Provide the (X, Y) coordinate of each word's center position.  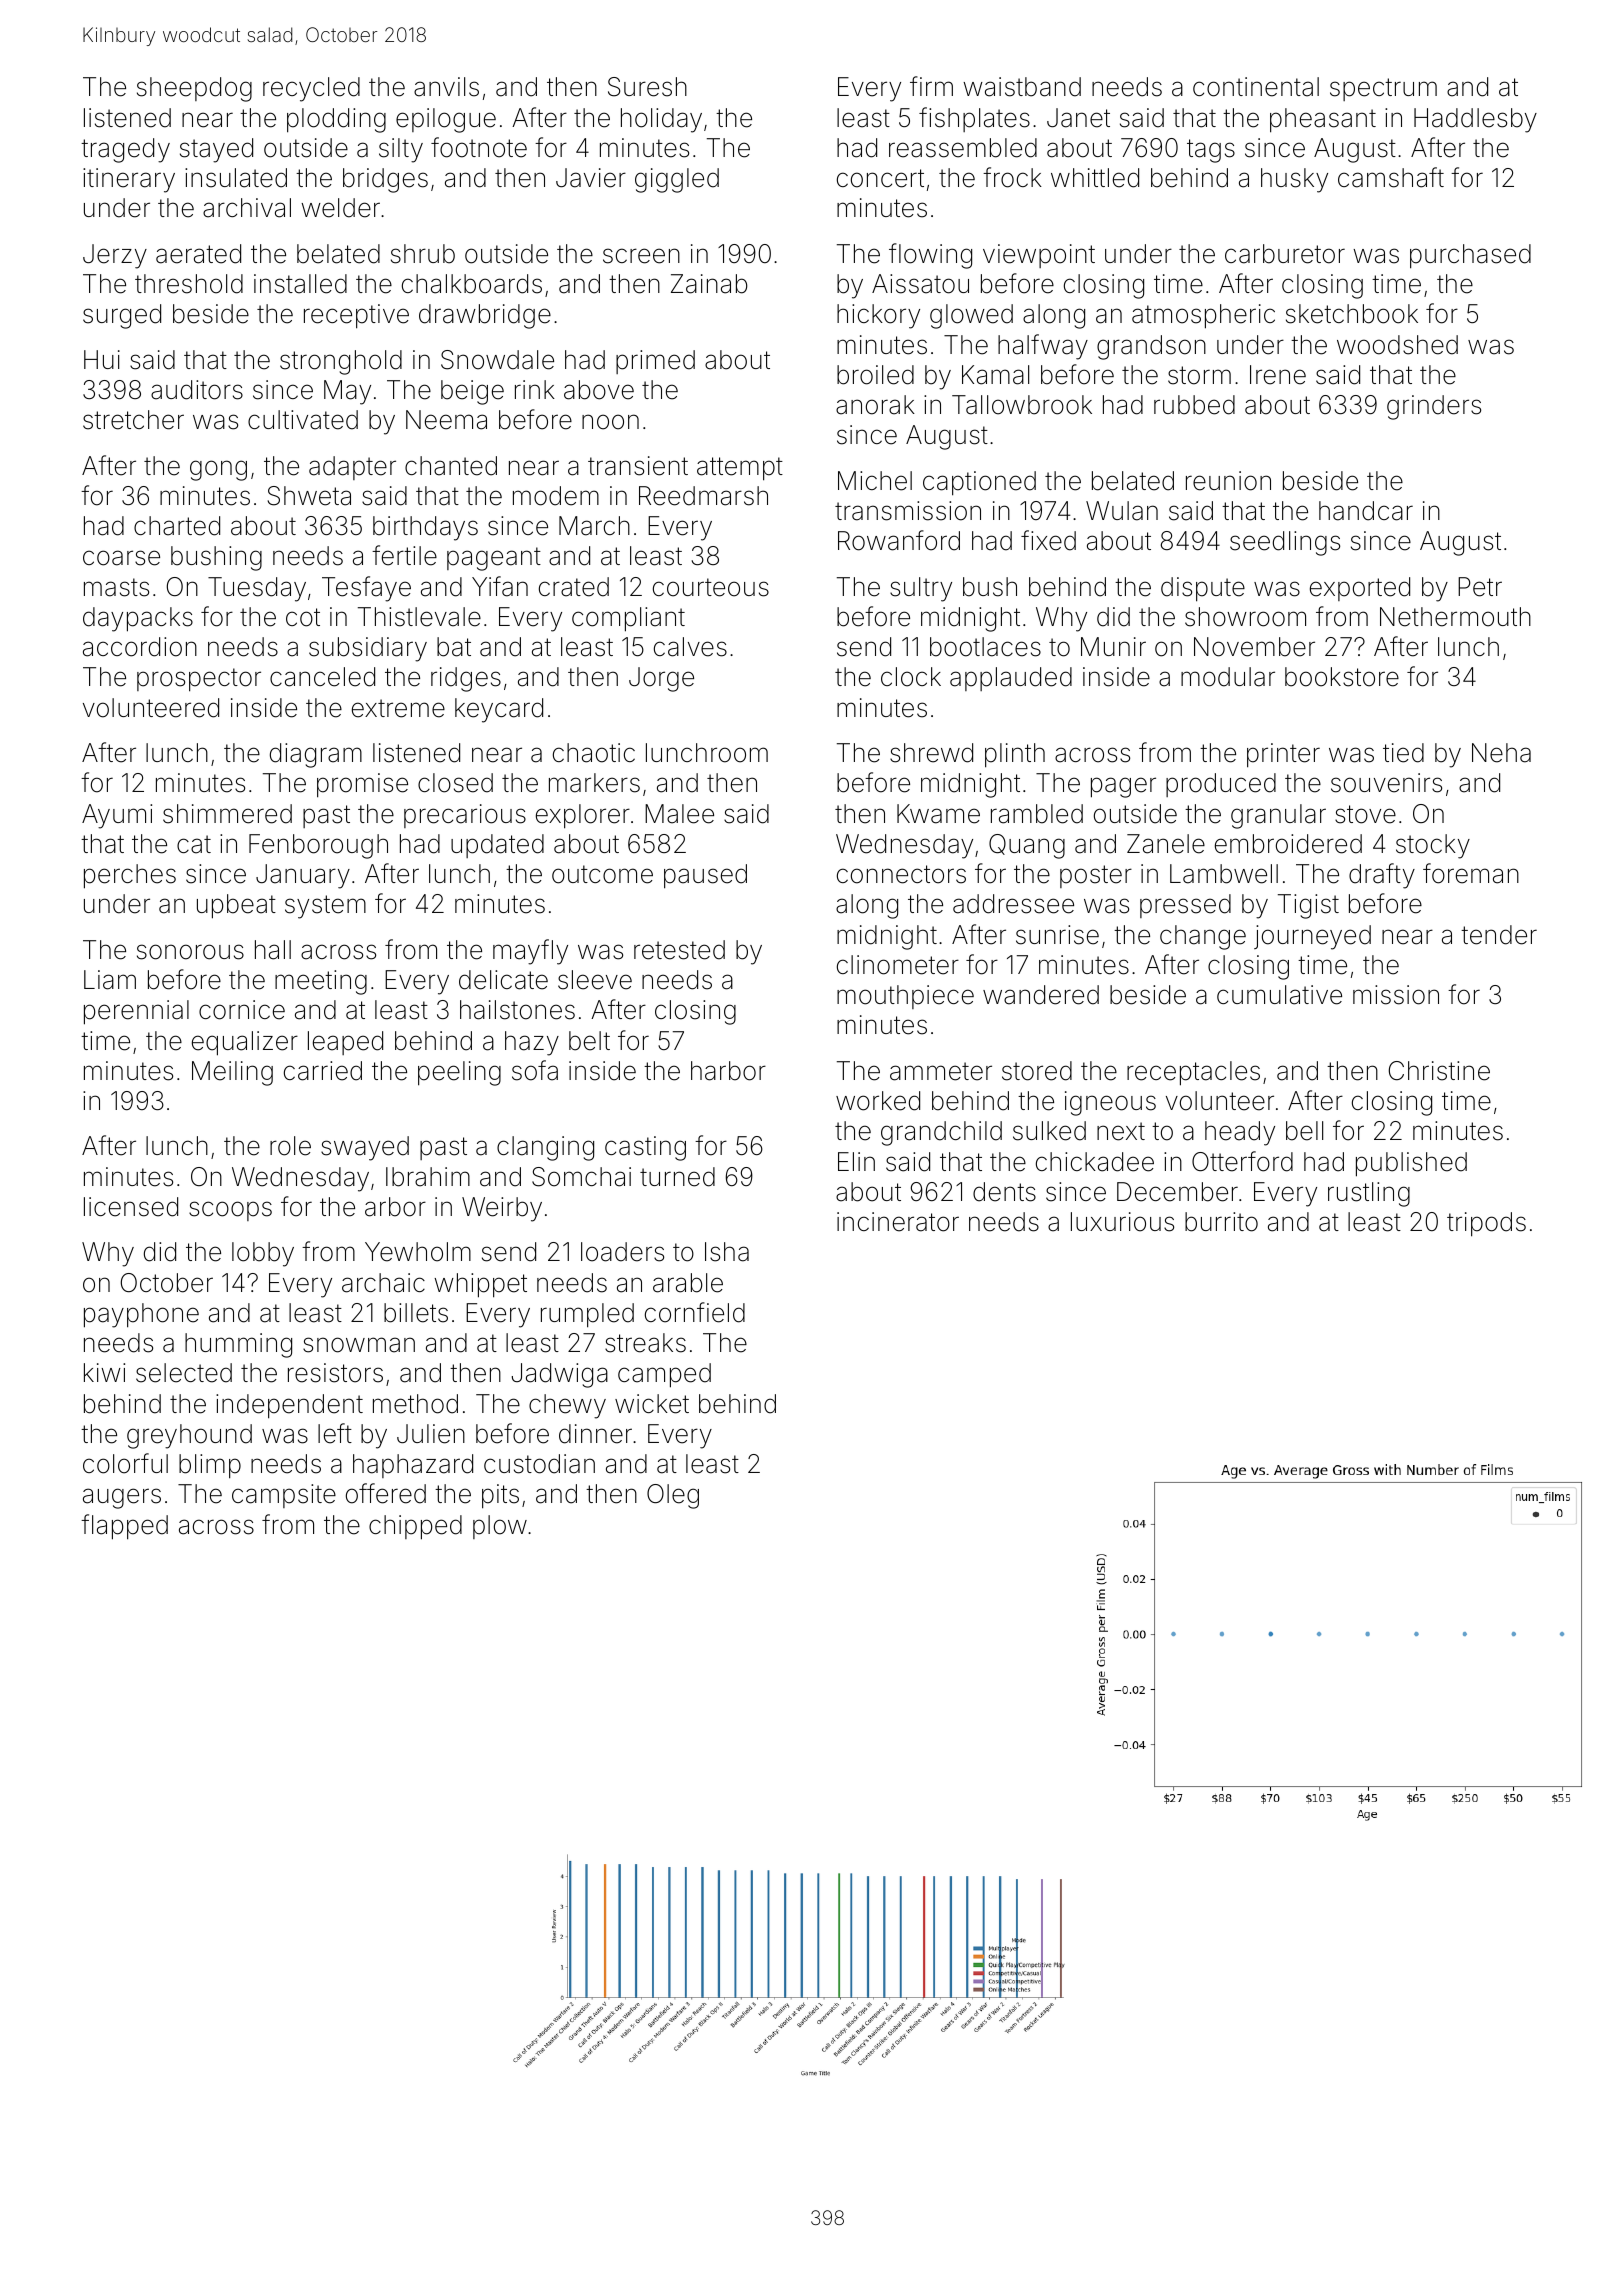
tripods (1486, 1224)
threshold (189, 284)
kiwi (104, 1372)
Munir (1113, 646)
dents (1004, 1192)
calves (690, 647)
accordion (140, 647)
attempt (740, 469)
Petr (1480, 587)
